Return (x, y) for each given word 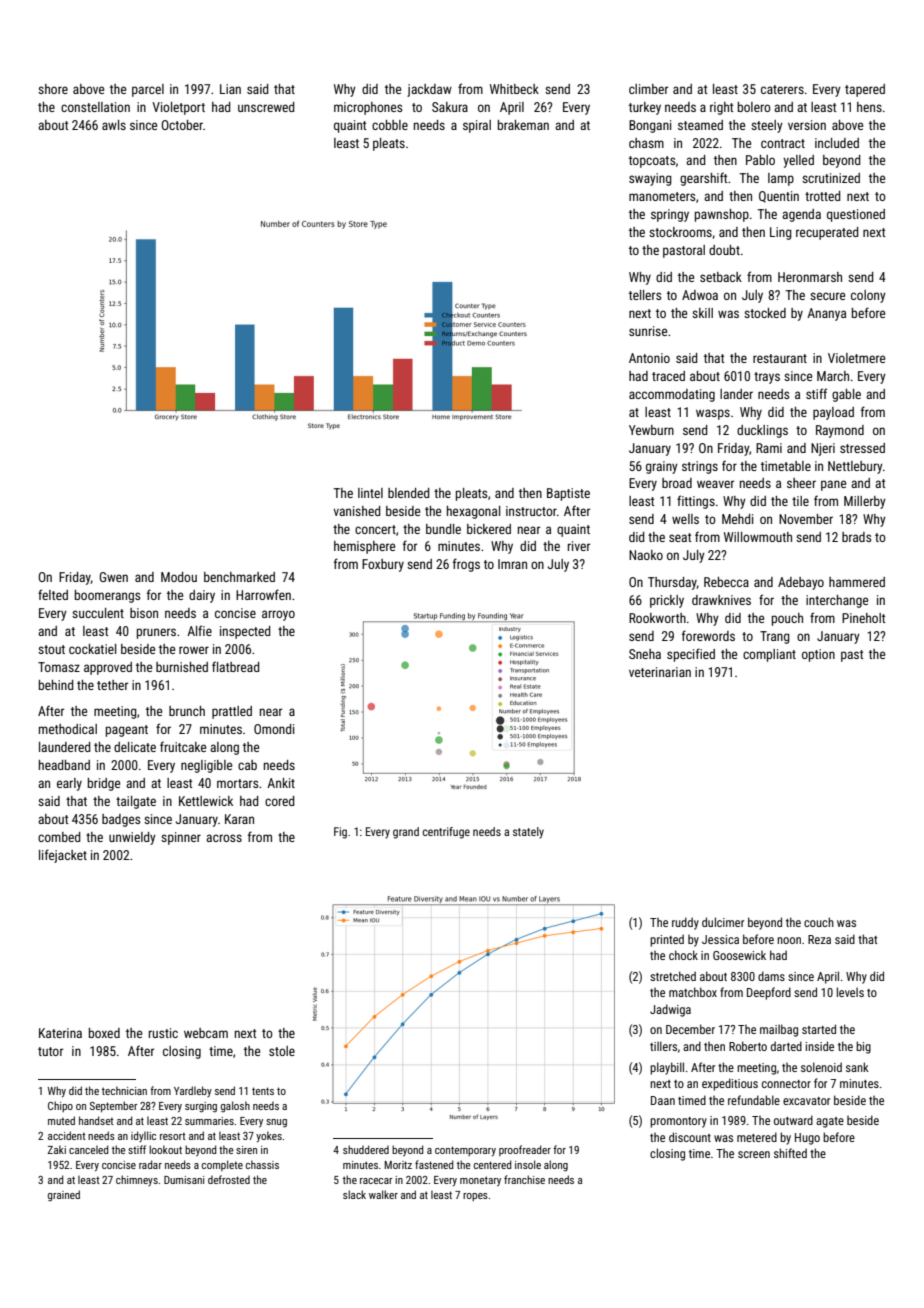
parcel (148, 90)
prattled (232, 712)
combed (59, 837)
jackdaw (429, 90)
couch (819, 922)
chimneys (137, 1180)
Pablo (760, 160)
